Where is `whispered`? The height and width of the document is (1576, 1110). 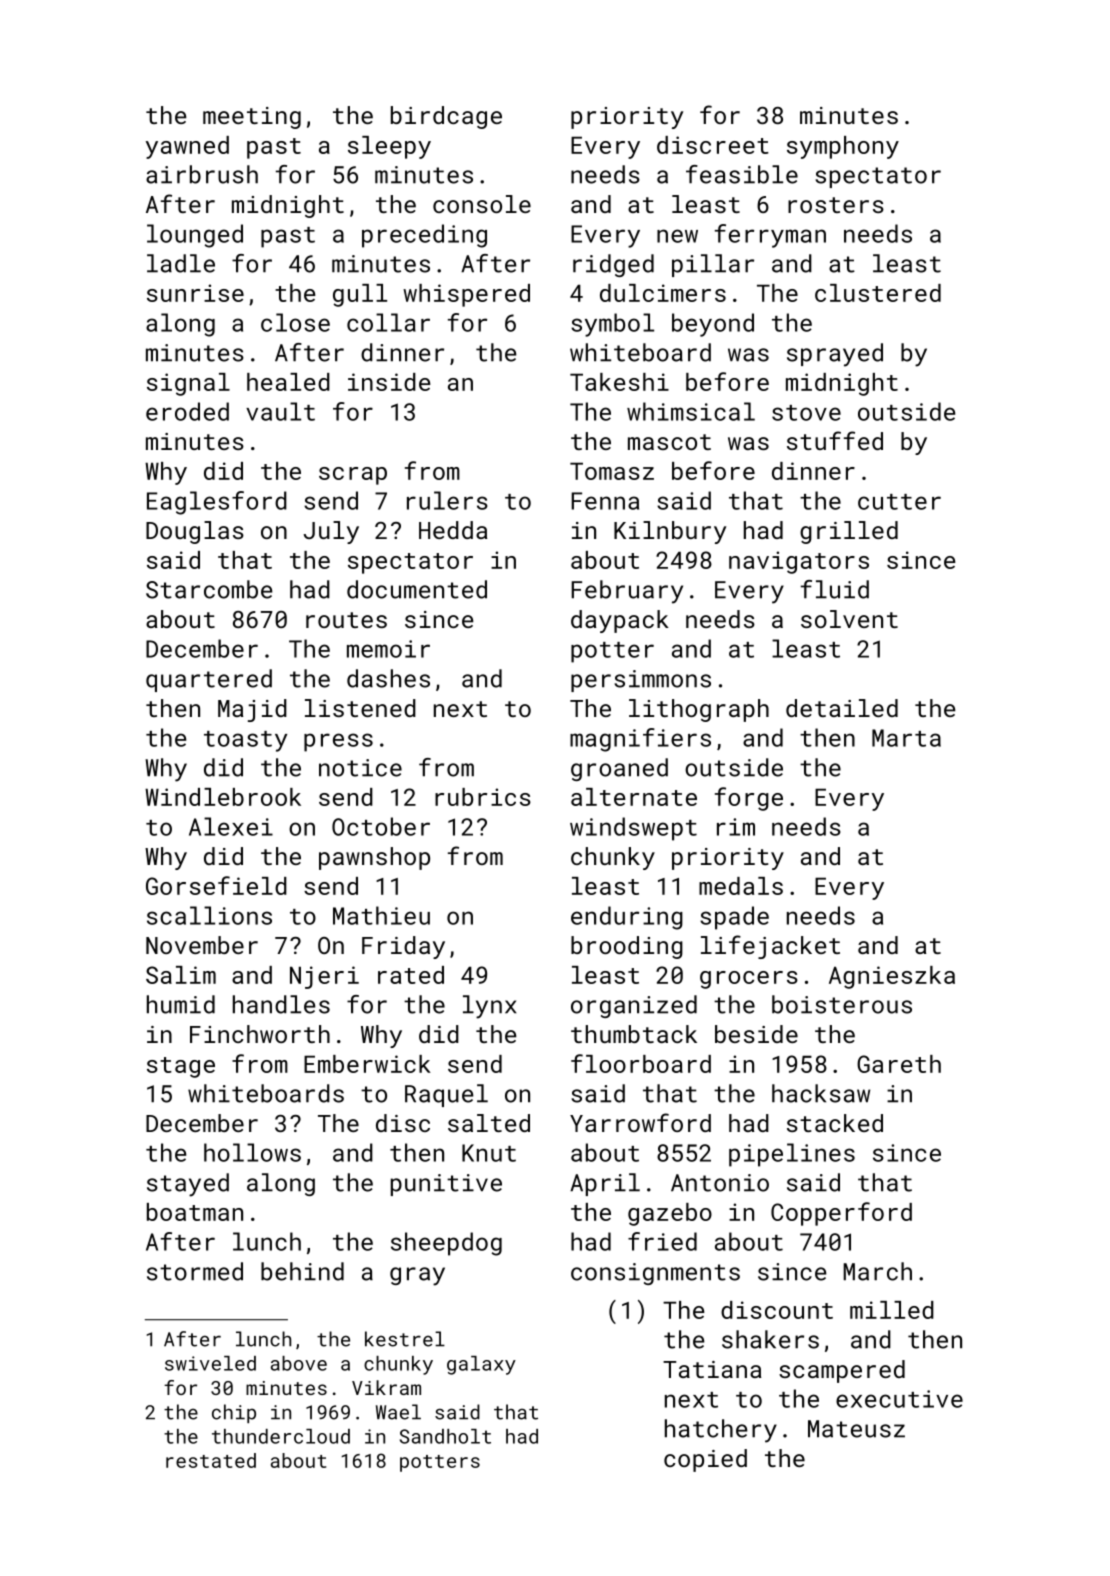
whispered is located at coordinates (466, 295).
